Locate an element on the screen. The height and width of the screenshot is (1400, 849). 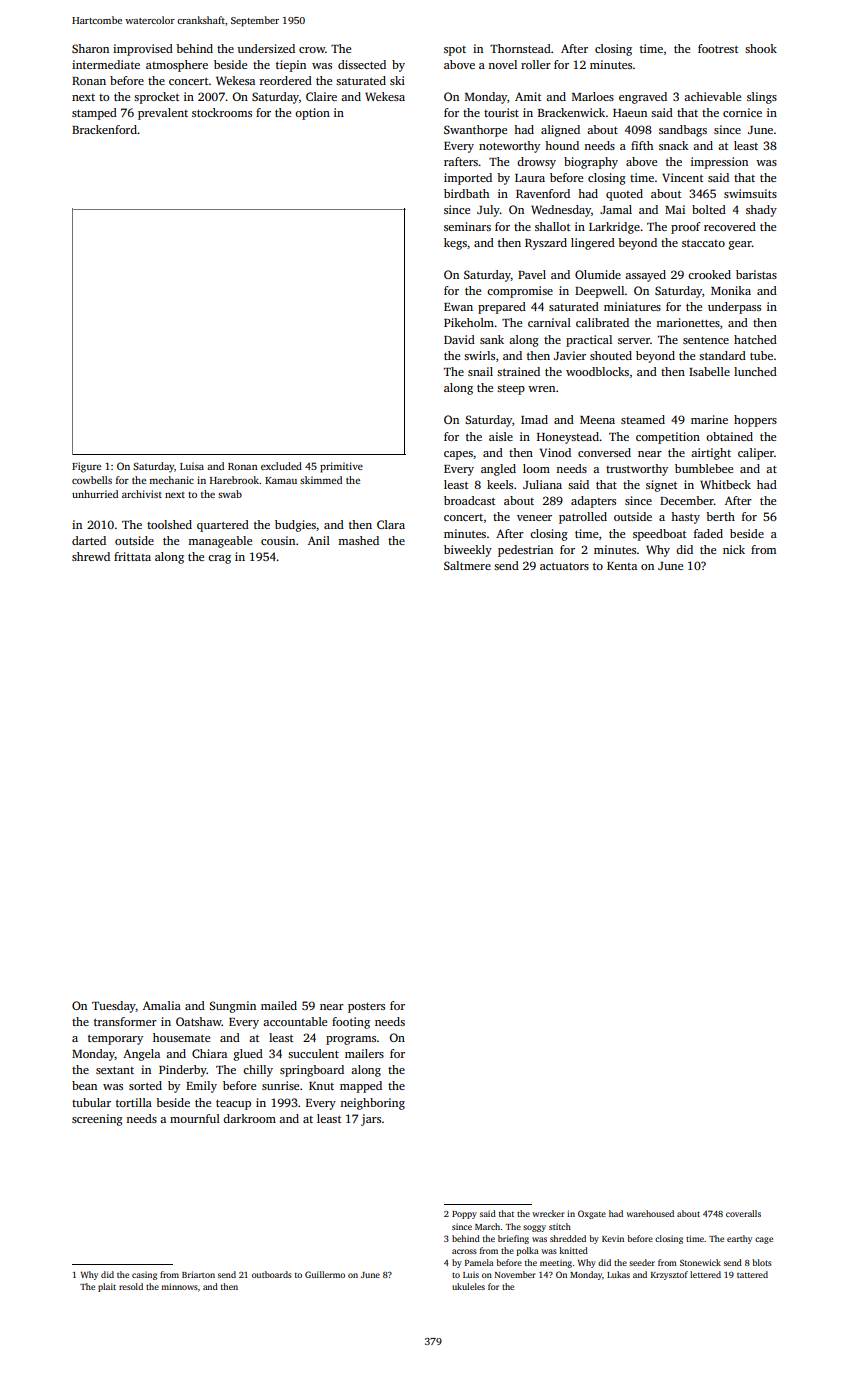
frittata is located at coordinates (132, 556).
